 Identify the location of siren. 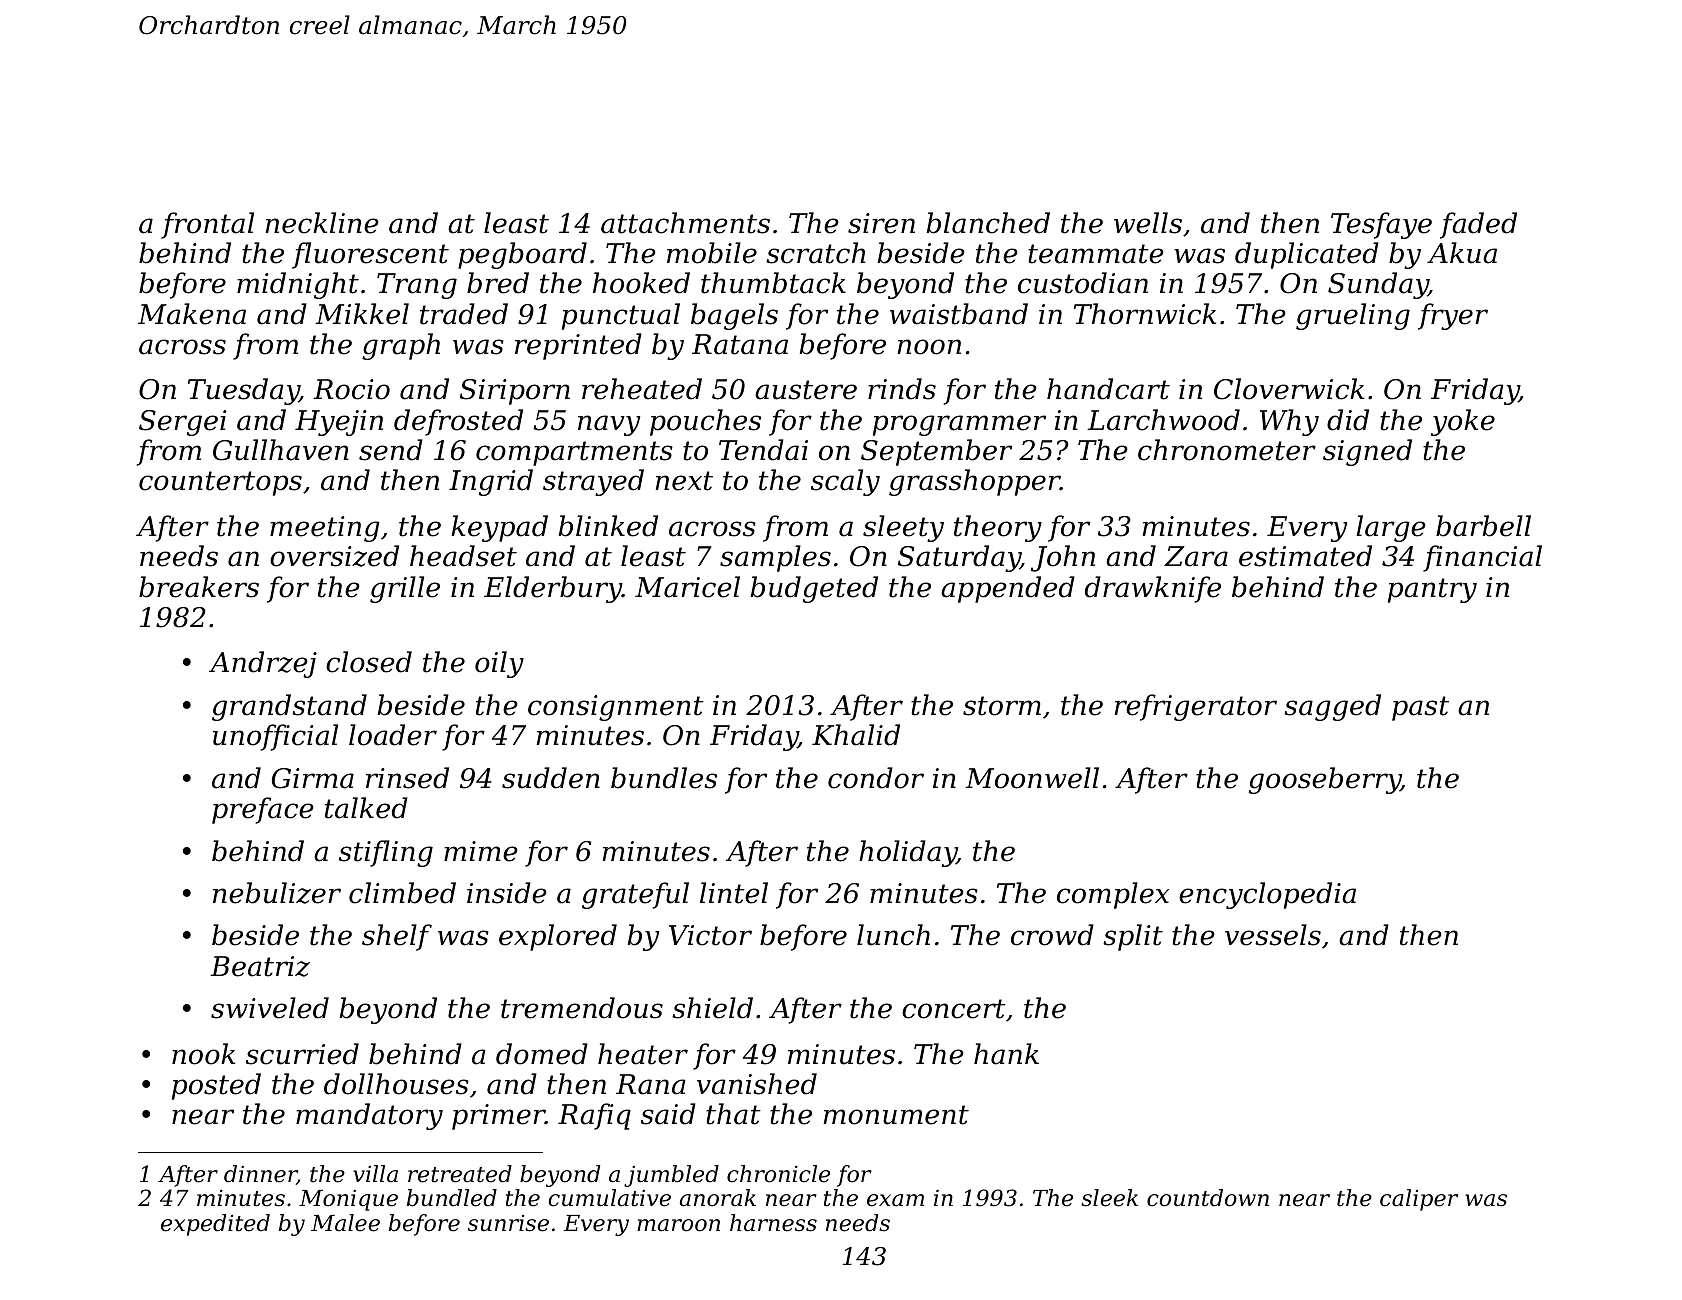
(881, 223).
